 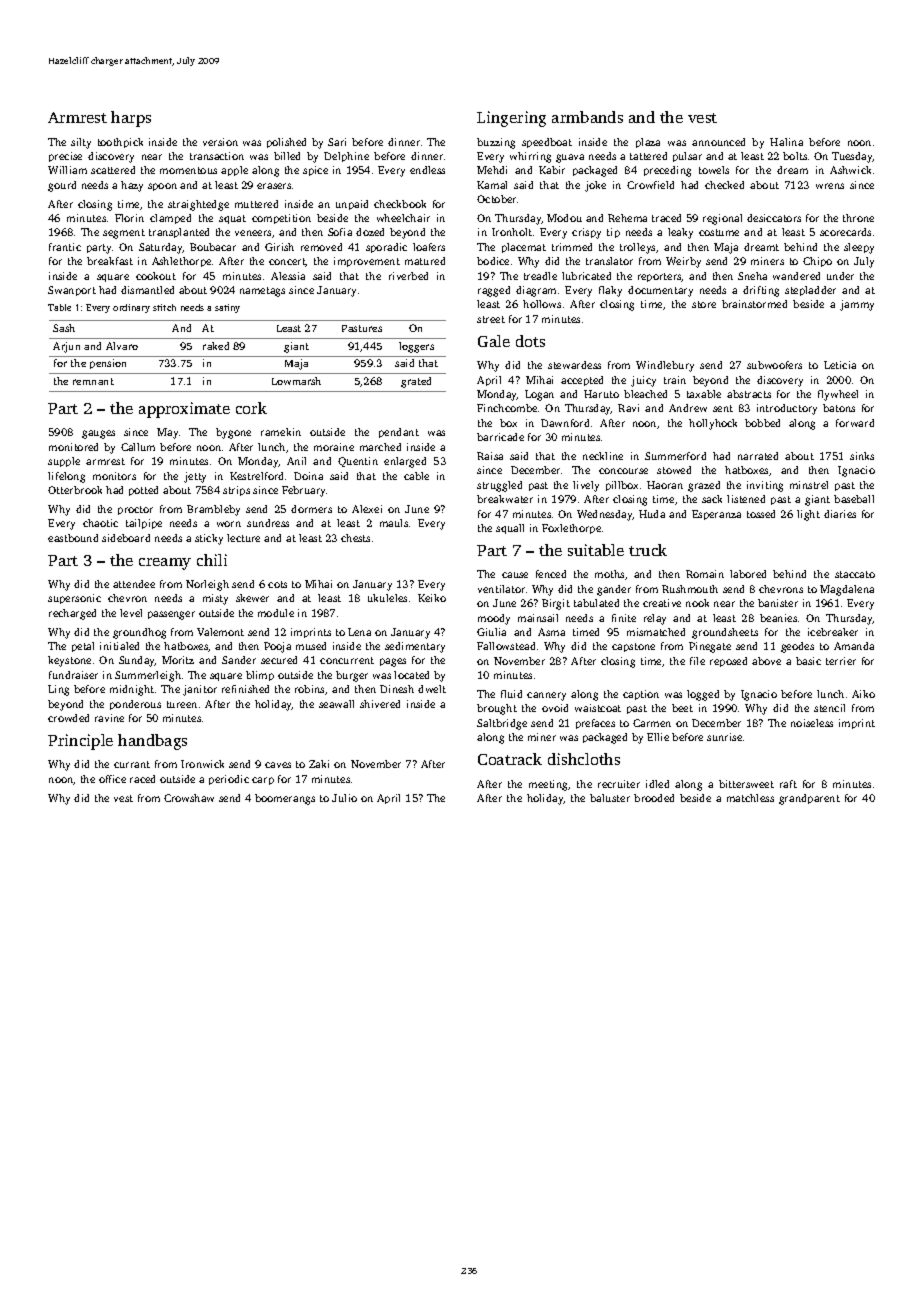 I want to click on introductory, so click(x=787, y=409).
